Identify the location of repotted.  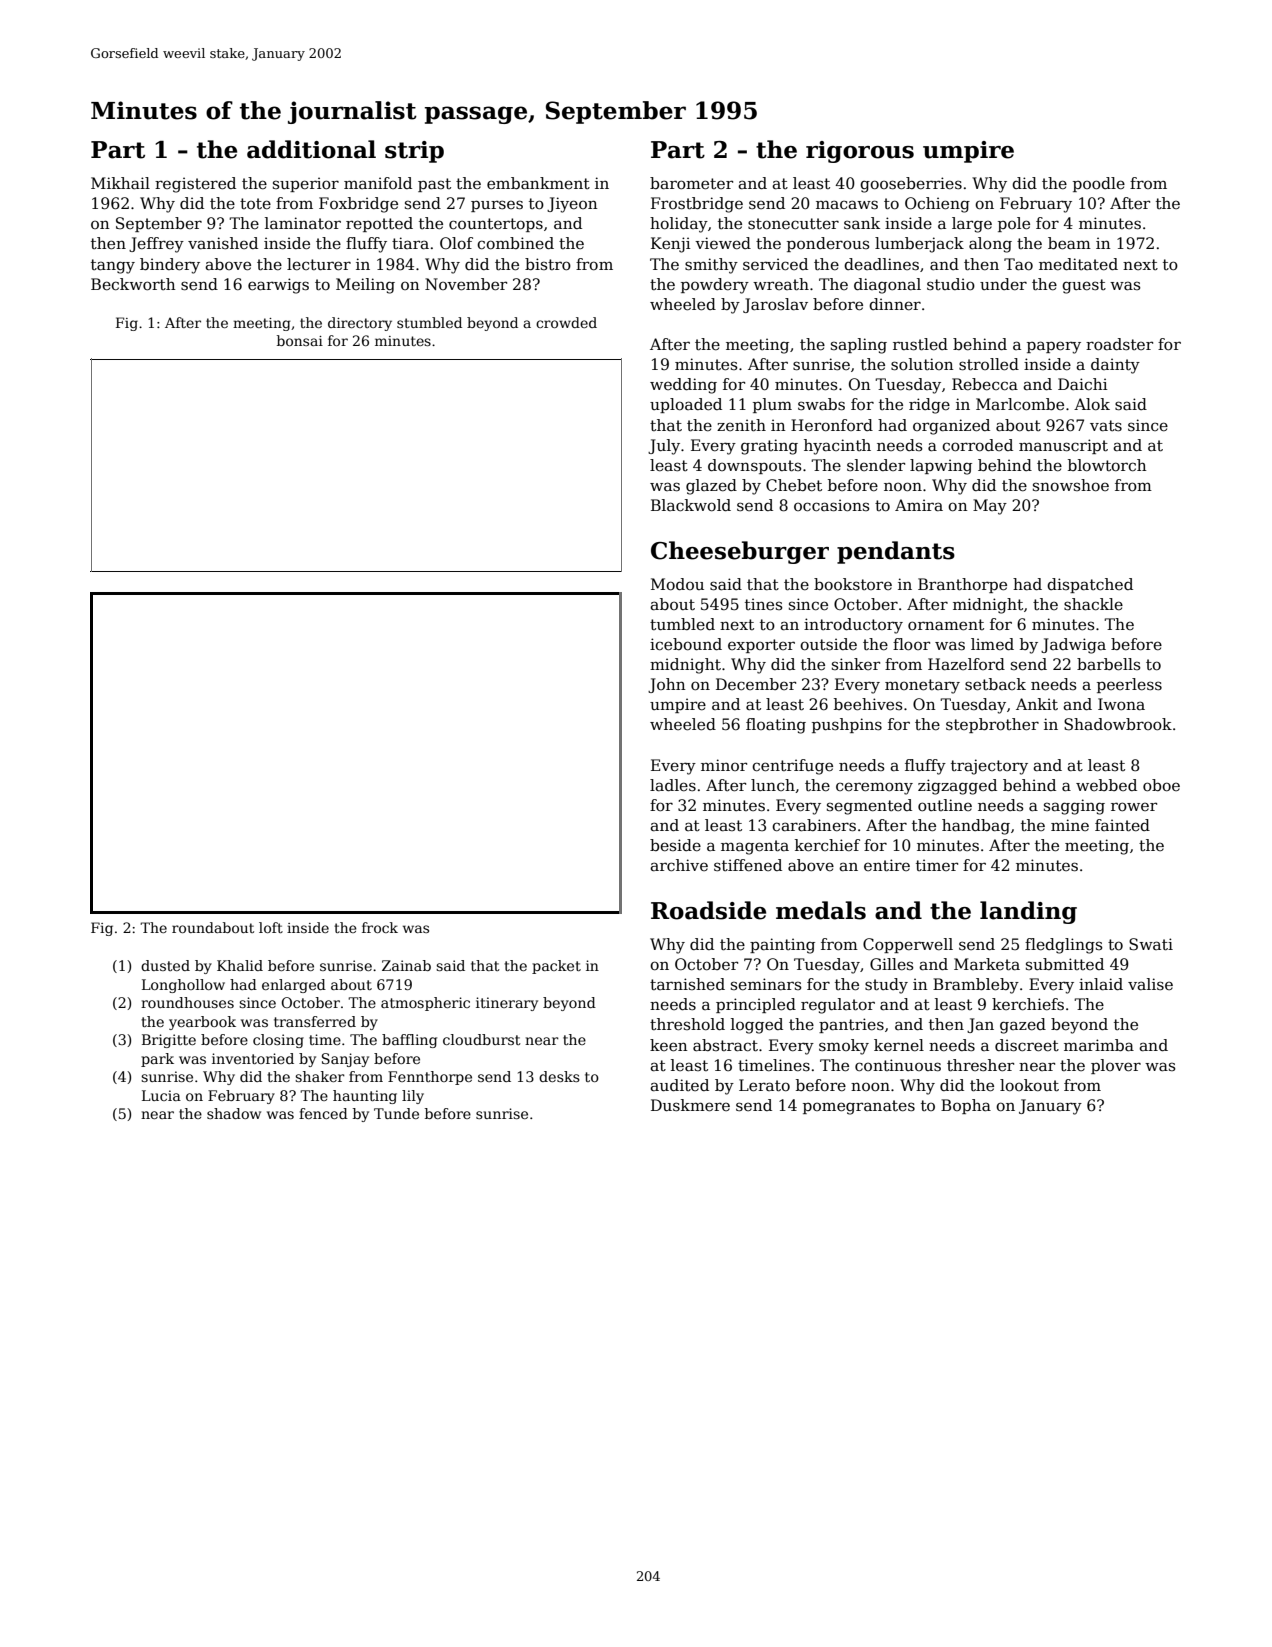
(379, 224).
